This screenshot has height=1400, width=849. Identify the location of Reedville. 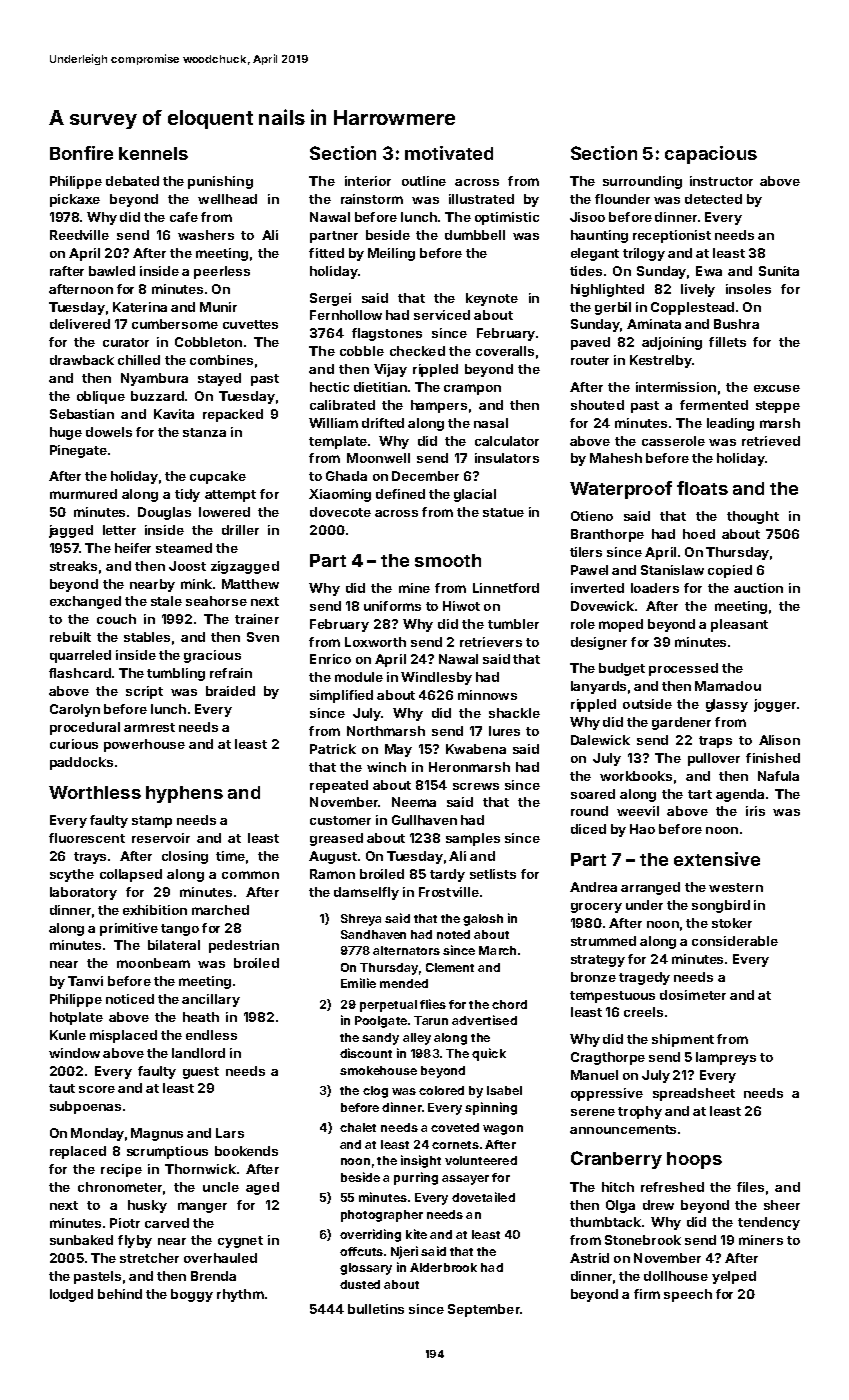
(79, 235).
